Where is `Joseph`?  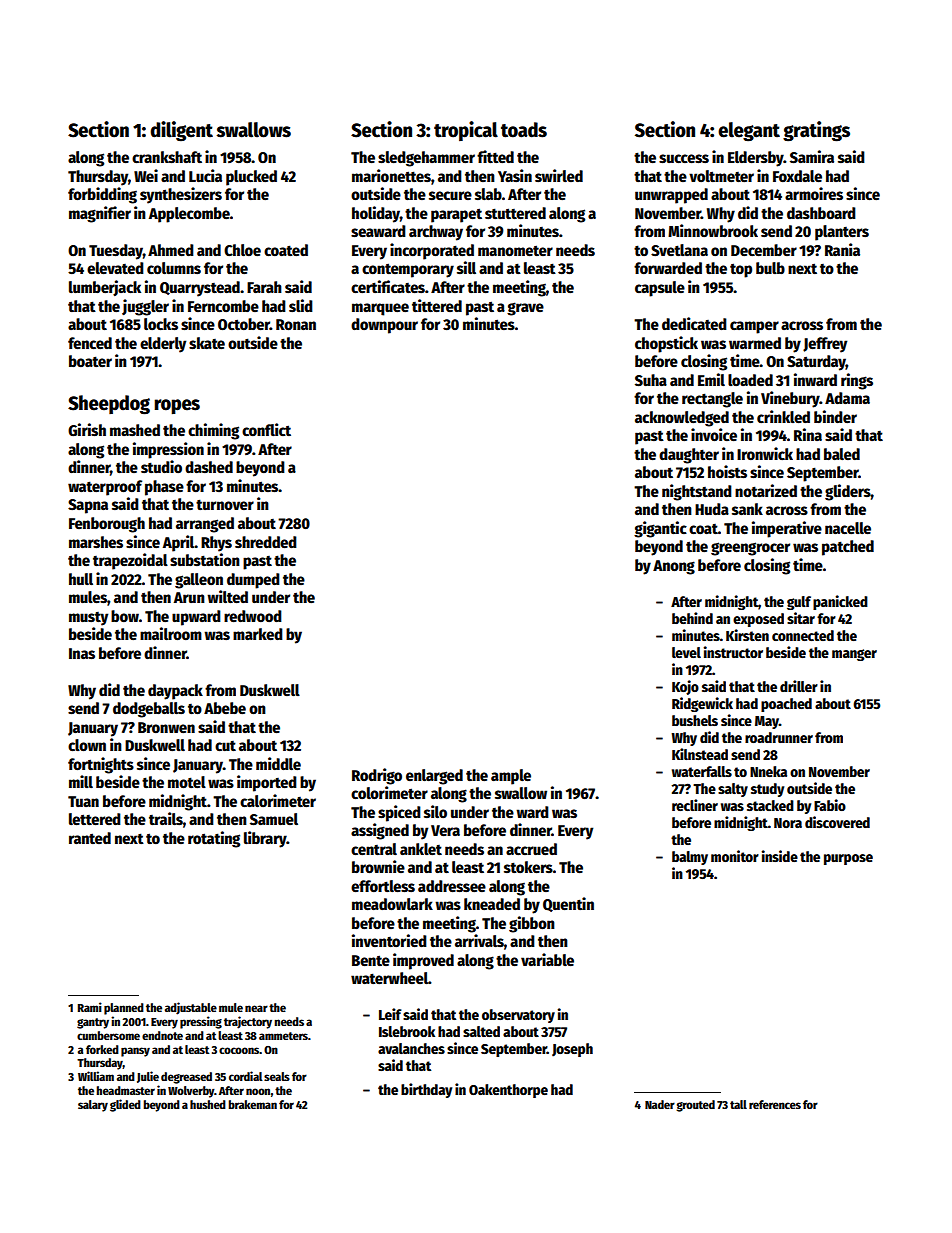 Joseph is located at coordinates (572, 1050).
